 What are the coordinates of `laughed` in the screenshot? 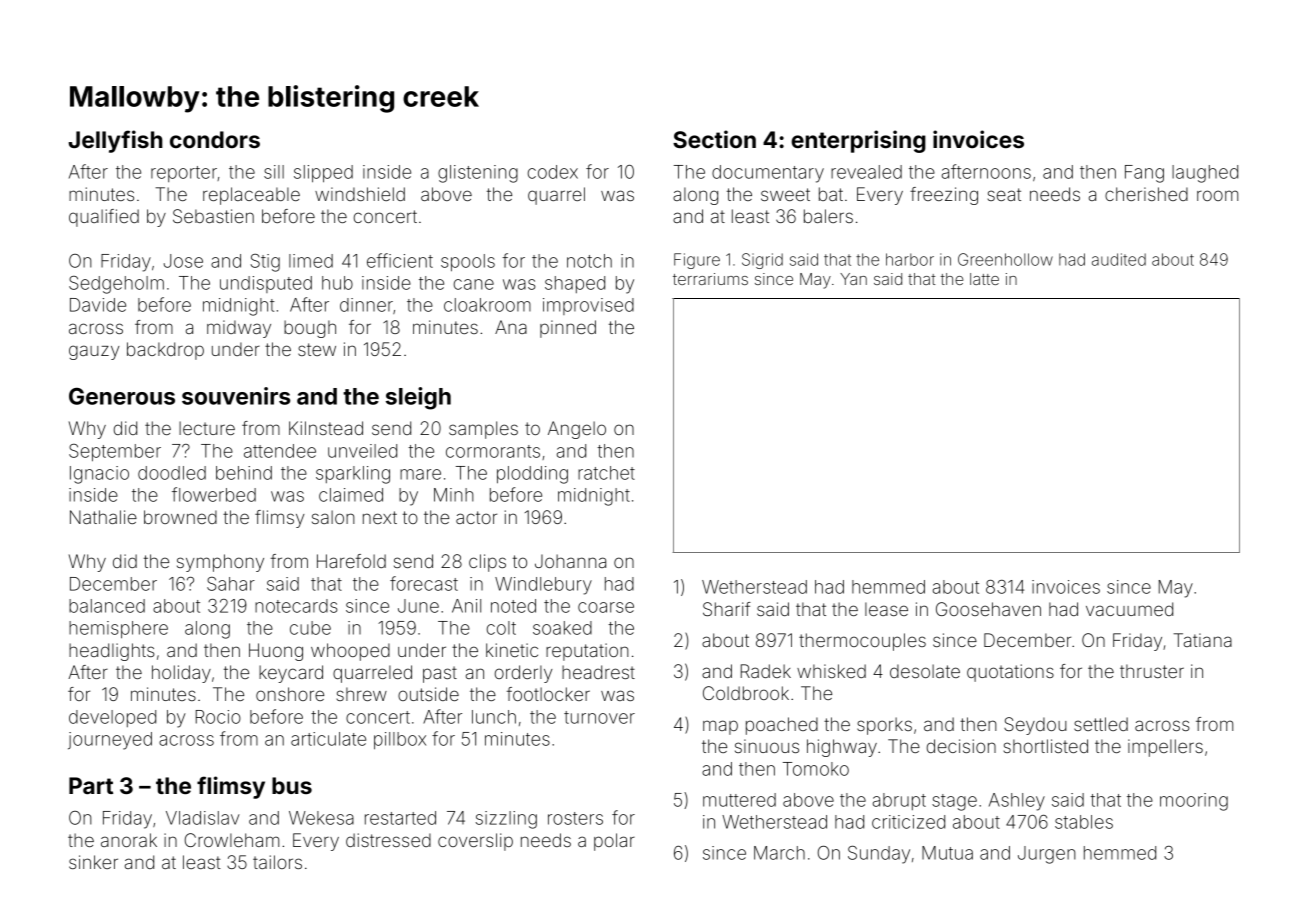 It's located at (1205, 174).
